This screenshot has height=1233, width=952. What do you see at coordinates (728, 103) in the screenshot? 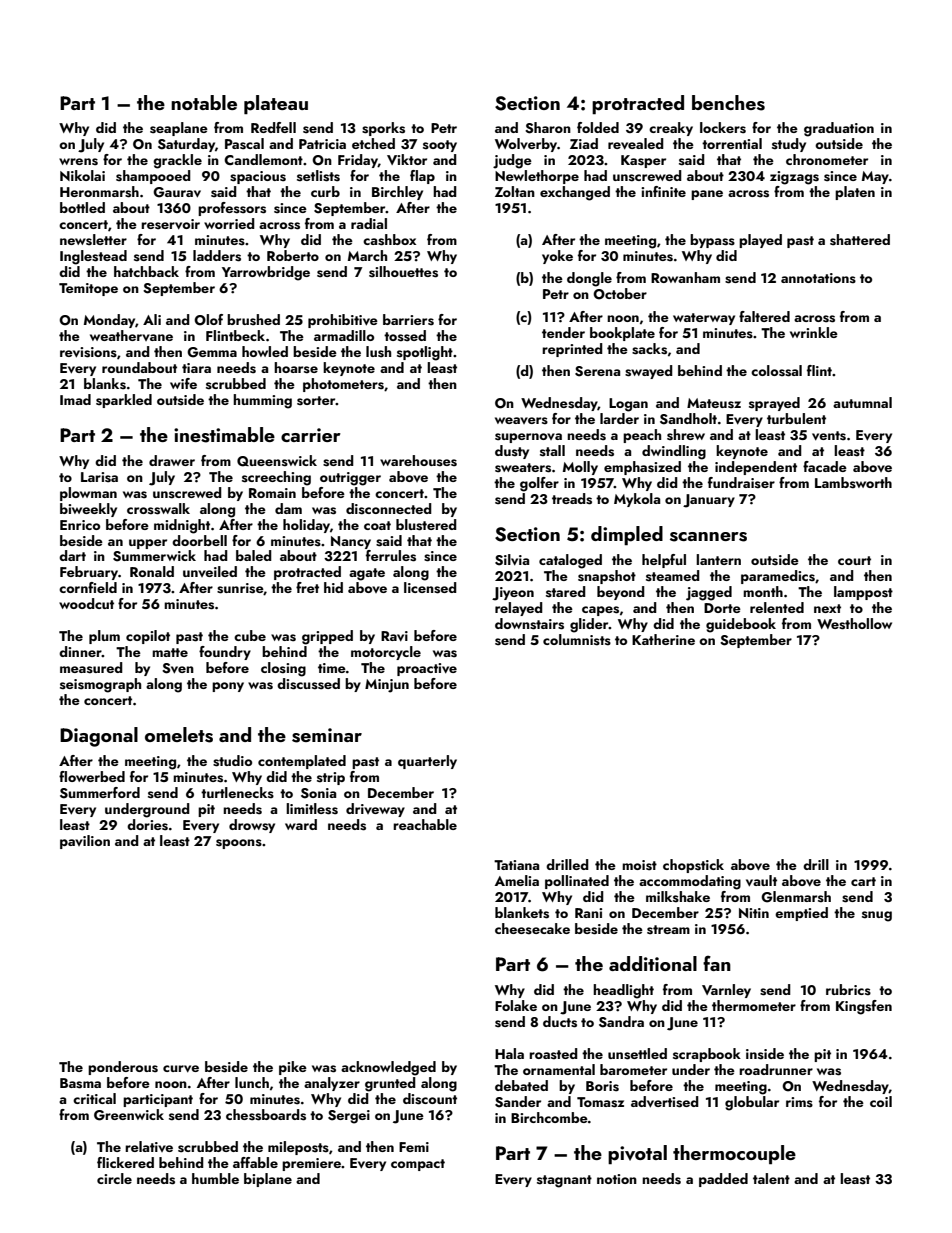
I see `benches` at bounding box center [728, 103].
